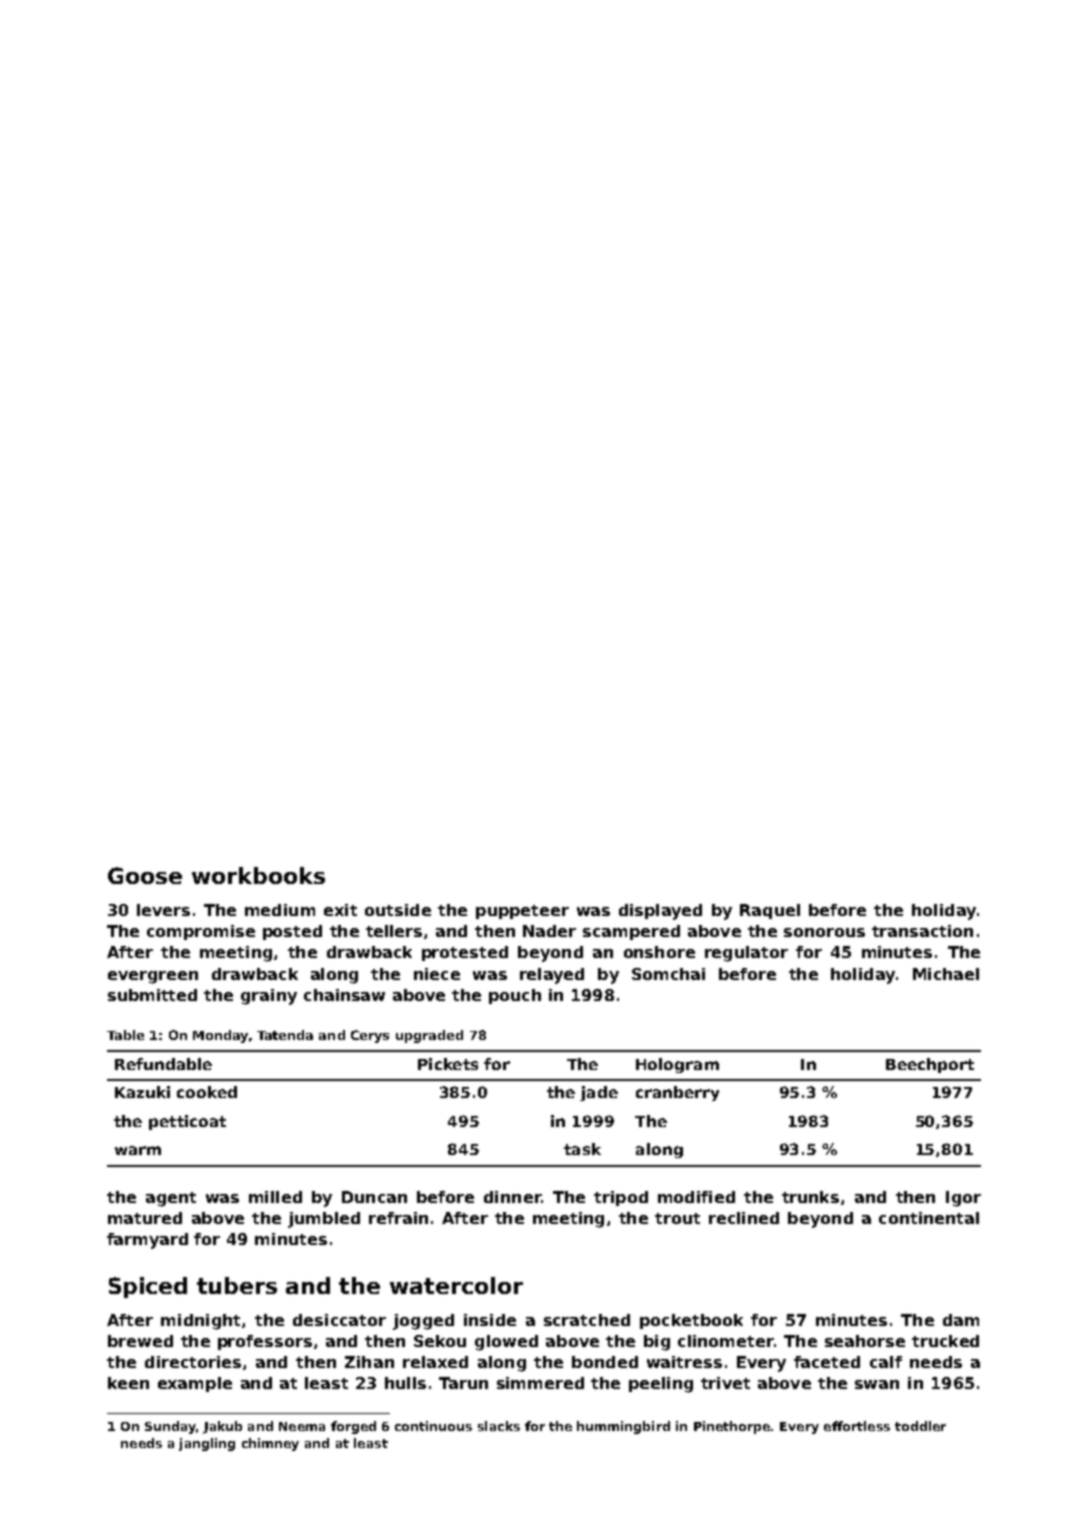 The height and width of the screenshot is (1538, 1088). I want to click on simmered, so click(540, 1383).
